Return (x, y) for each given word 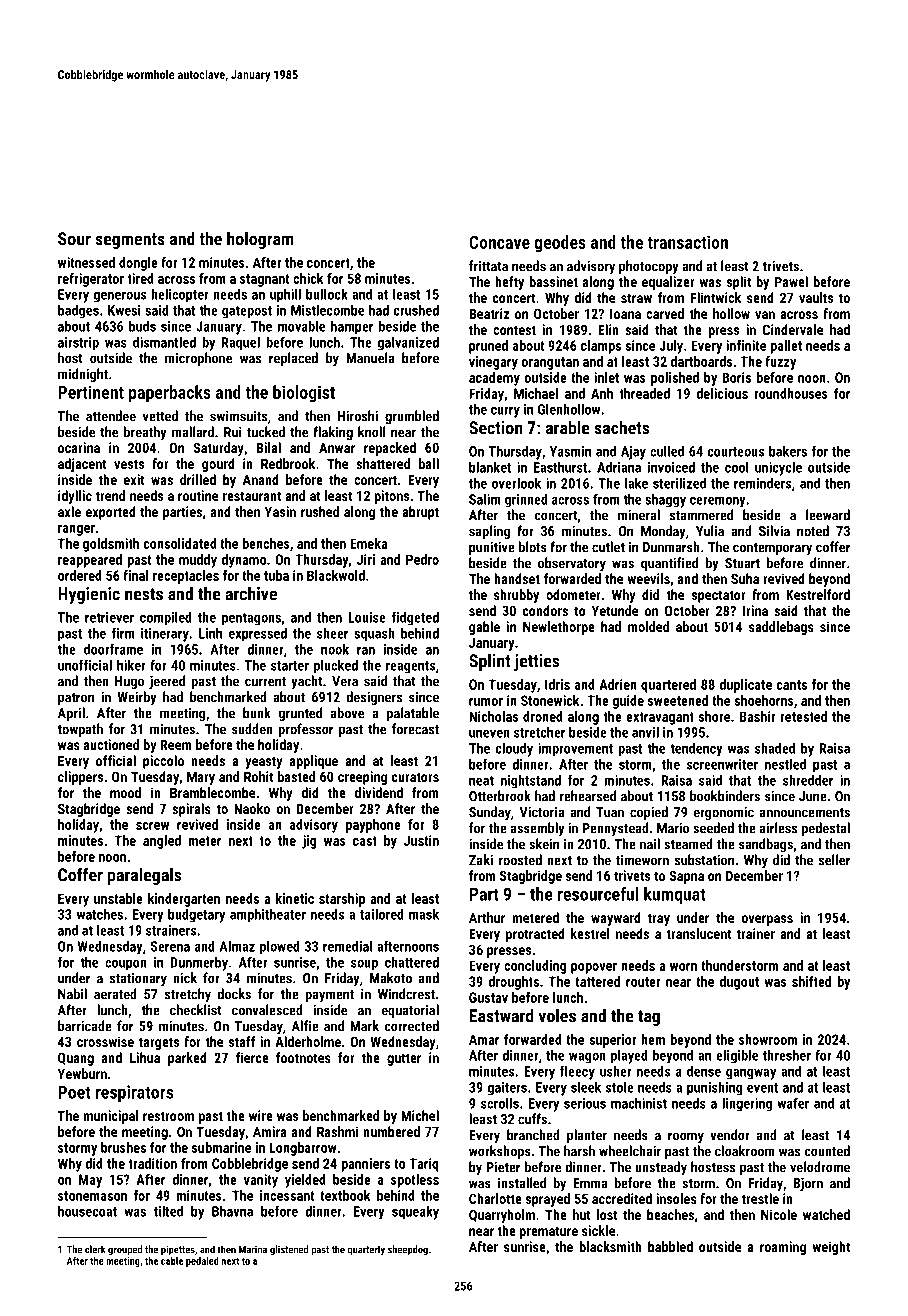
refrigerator (91, 280)
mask (424, 914)
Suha (745, 578)
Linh (210, 633)
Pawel (791, 281)
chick (308, 278)
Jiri (366, 559)
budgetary (196, 916)
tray (659, 919)
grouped (125, 1250)
